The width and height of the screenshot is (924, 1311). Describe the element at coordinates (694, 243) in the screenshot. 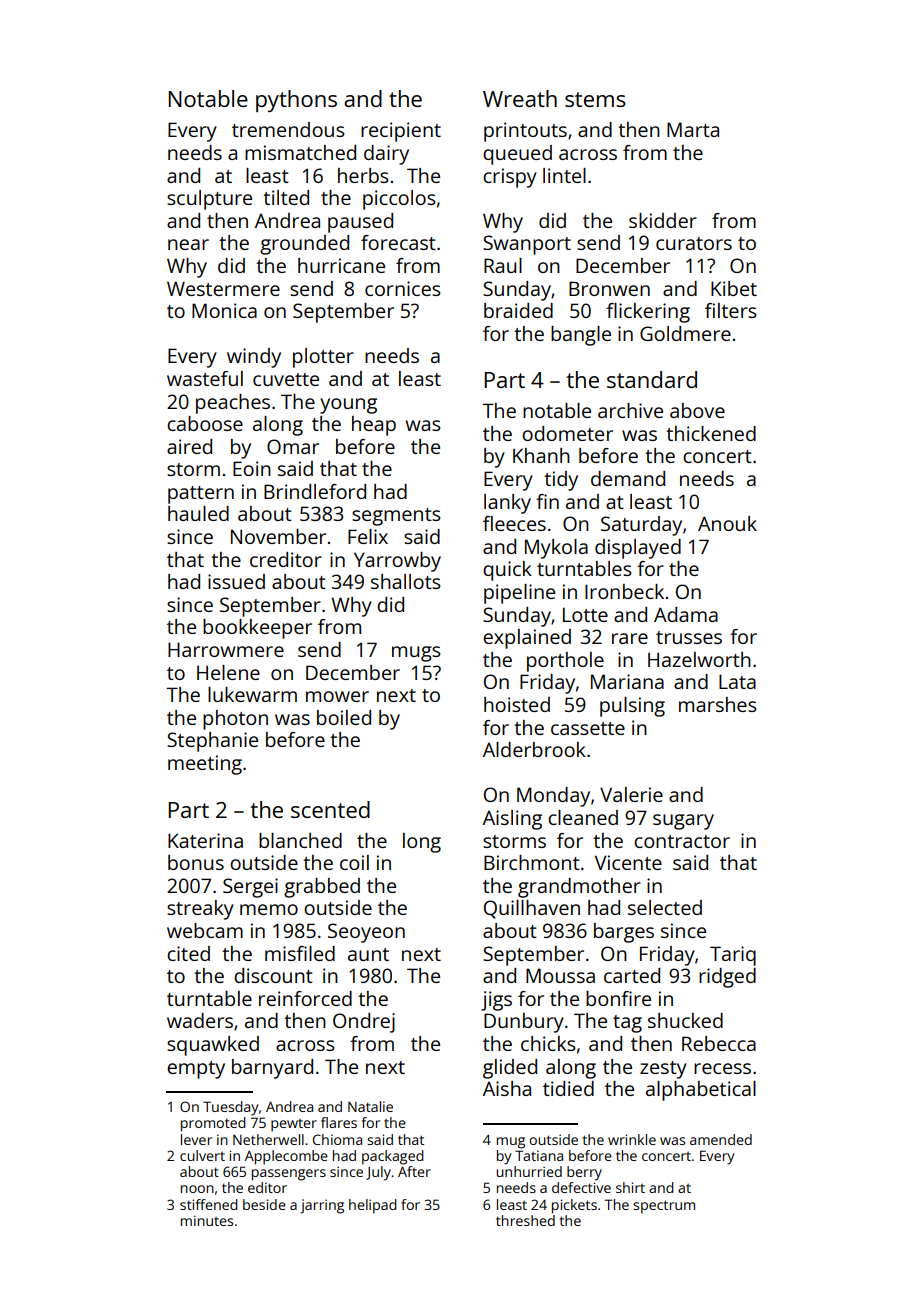

I see `curators` at that location.
